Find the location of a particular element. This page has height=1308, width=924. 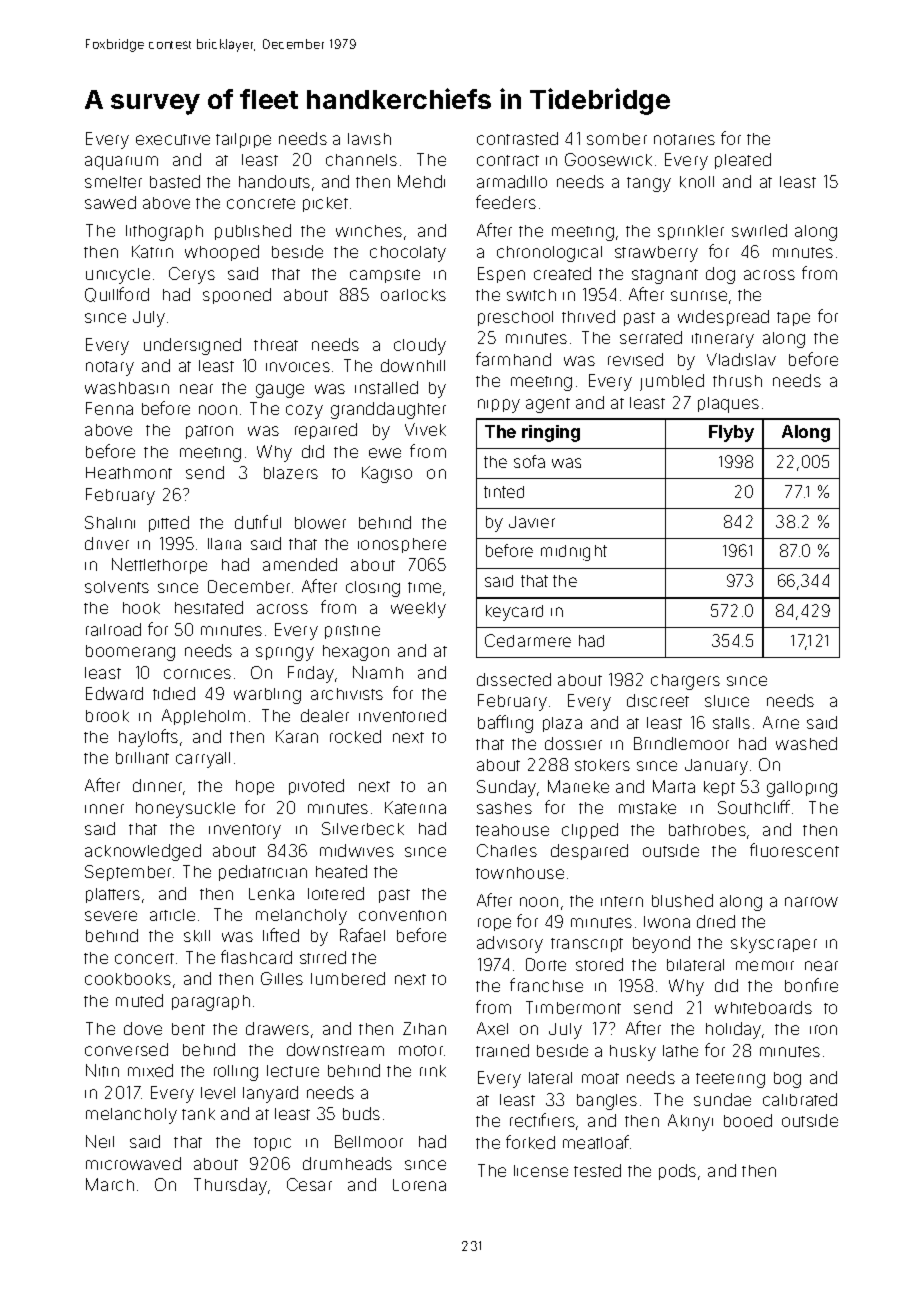

skyscraper is located at coordinates (774, 945).
